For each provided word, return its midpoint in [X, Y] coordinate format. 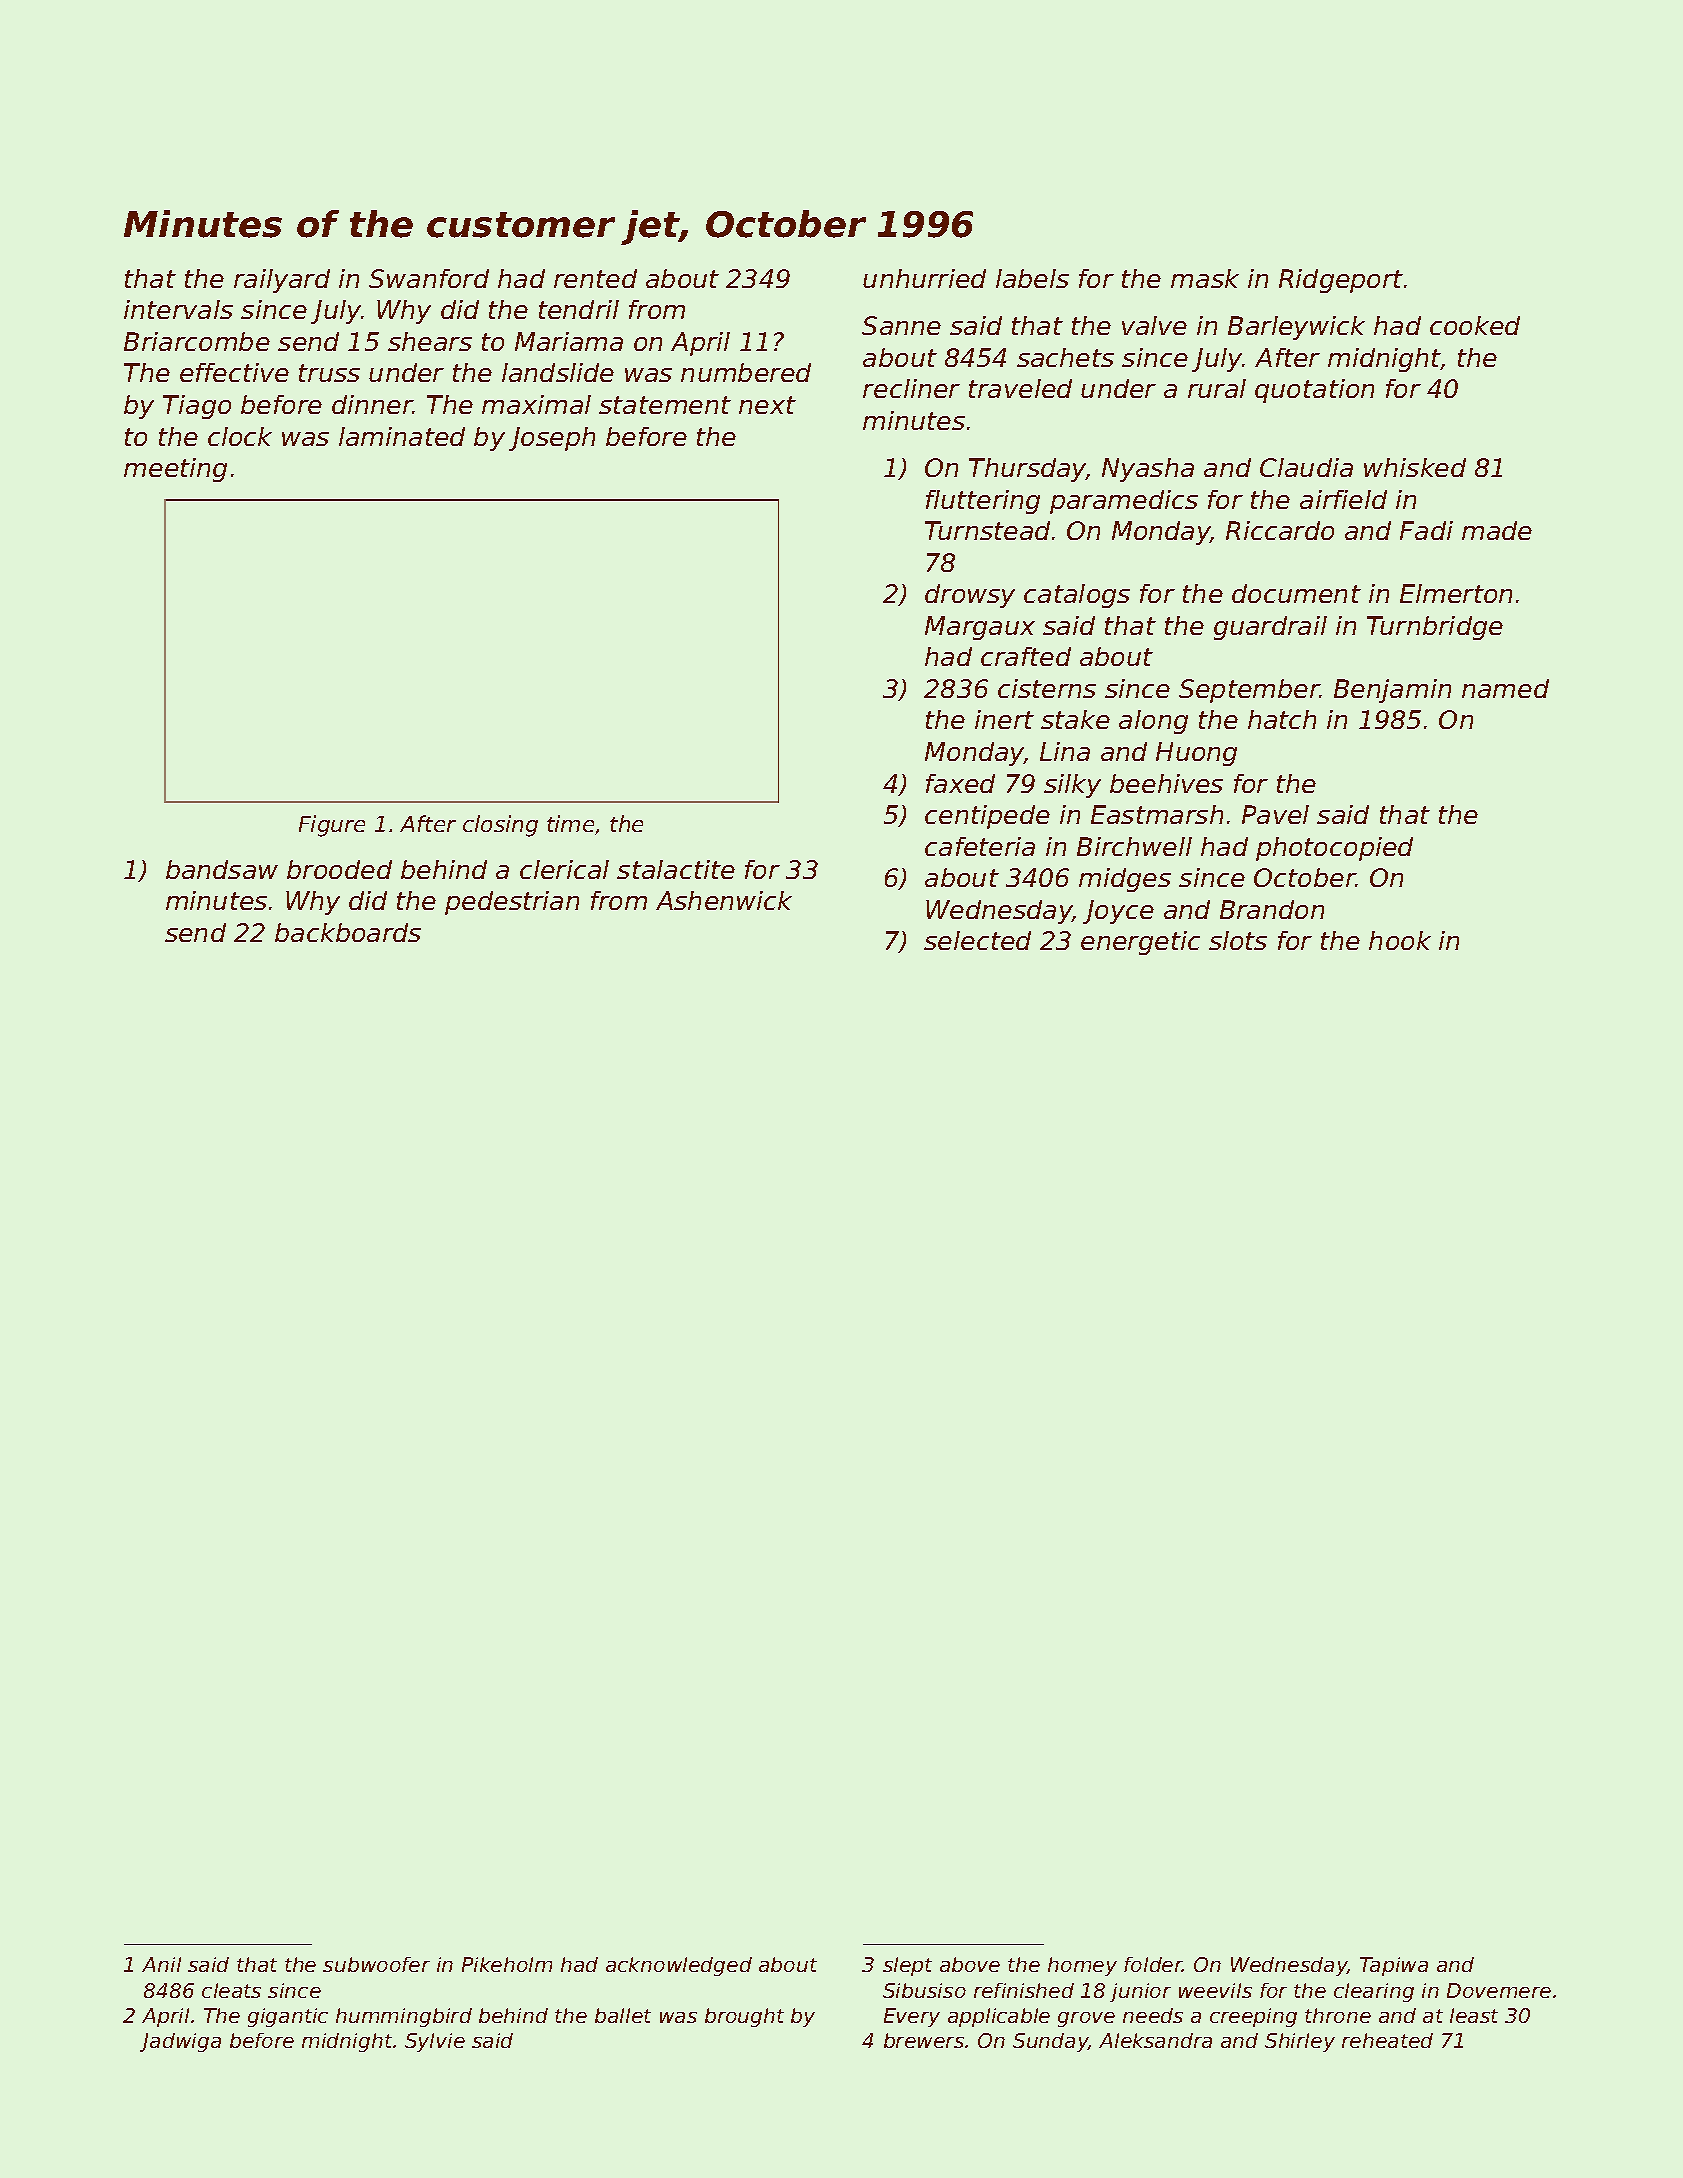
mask [1205, 278]
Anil [161, 1964]
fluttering [983, 502]
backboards [348, 932]
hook [1400, 940]
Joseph [552, 439]
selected [977, 940]
